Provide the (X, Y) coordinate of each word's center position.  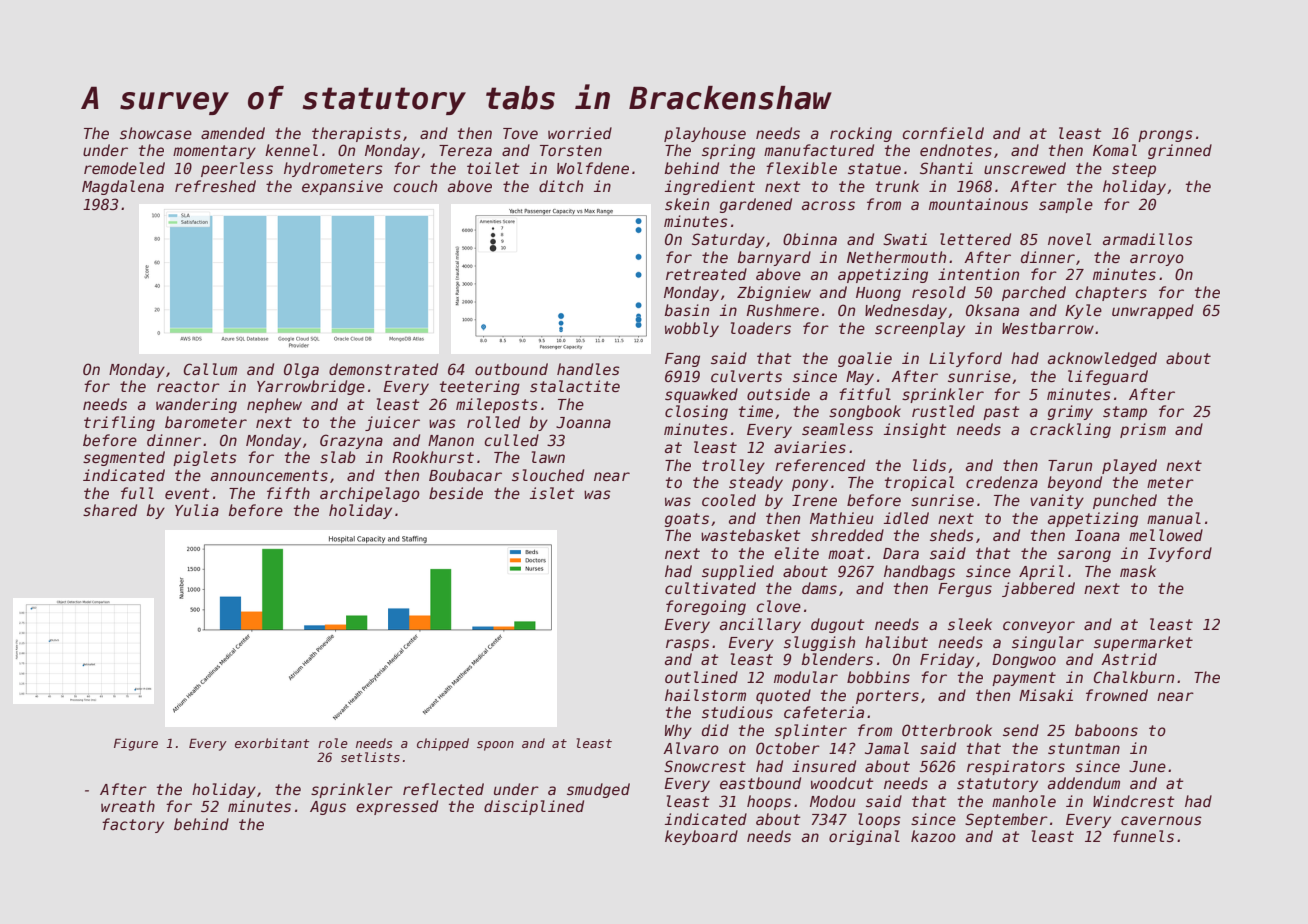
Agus (328, 808)
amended (233, 133)
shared (110, 510)
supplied (738, 572)
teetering (480, 387)
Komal (1115, 150)
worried (580, 133)
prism (1143, 430)
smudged (598, 790)
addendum (1084, 783)
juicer (392, 423)
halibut (896, 642)
